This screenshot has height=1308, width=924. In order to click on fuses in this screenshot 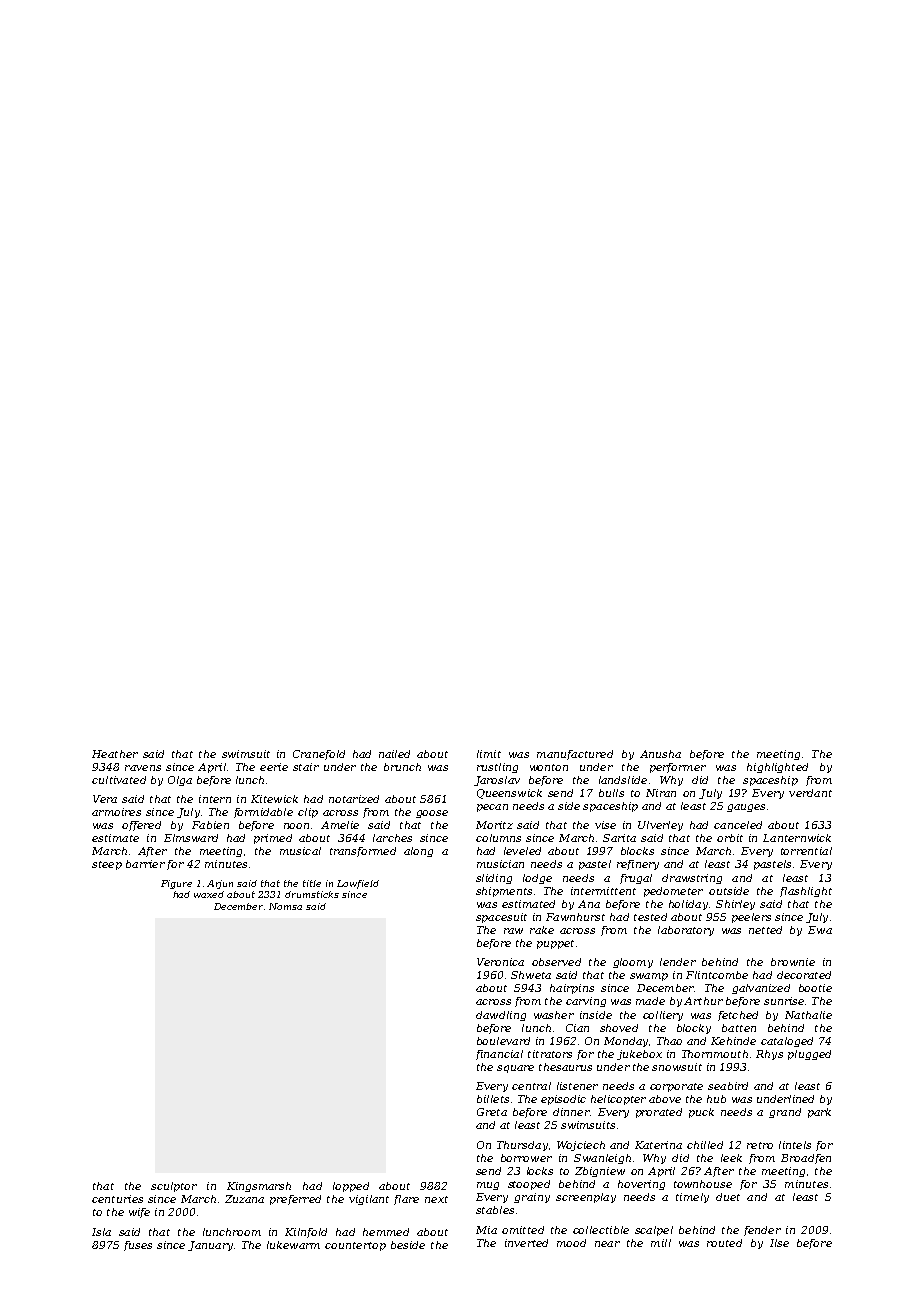, I will do `click(138, 1246)`.
